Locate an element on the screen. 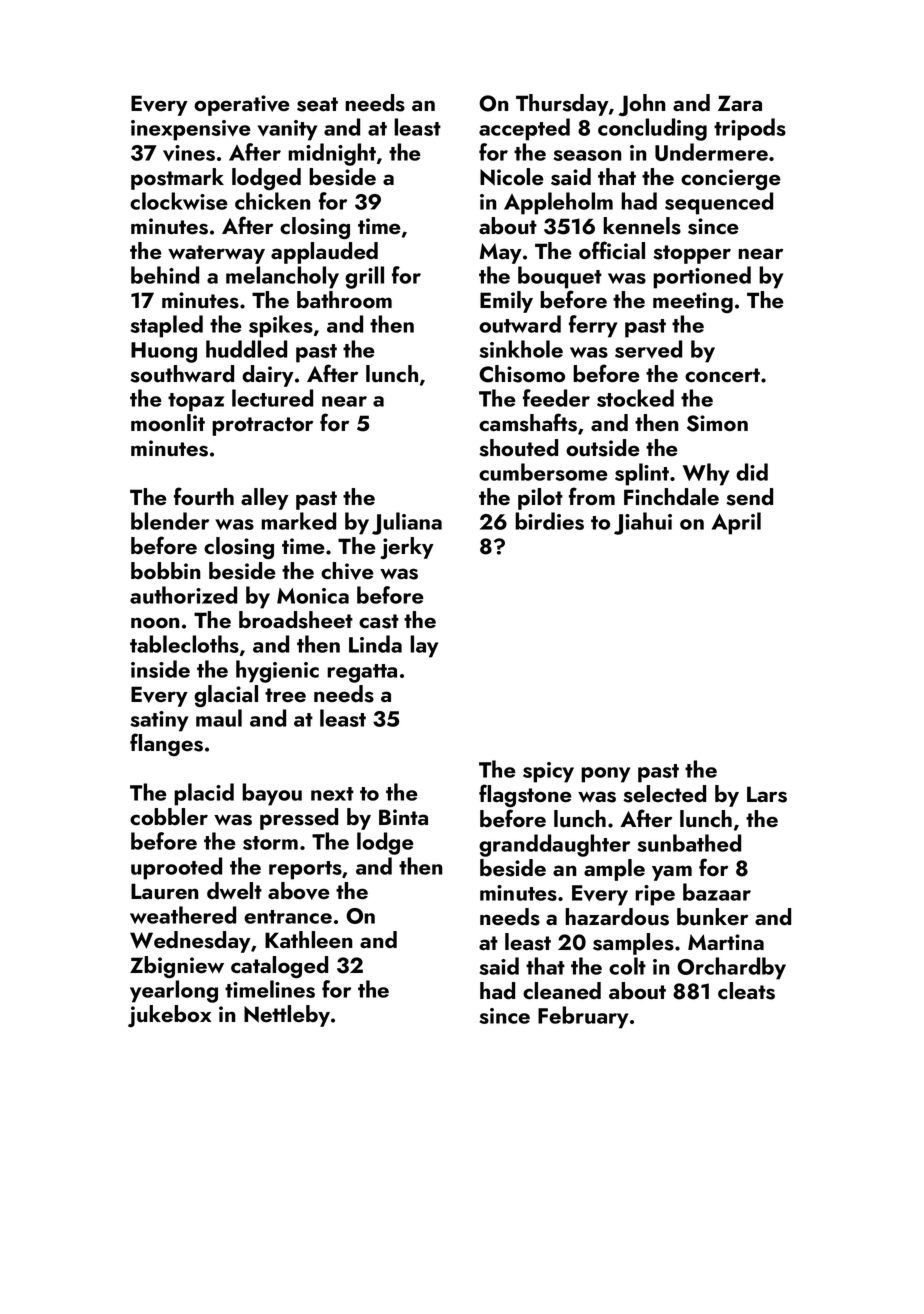 Image resolution: width=924 pixels, height=1314 pixels. February is located at coordinates (583, 1017).
